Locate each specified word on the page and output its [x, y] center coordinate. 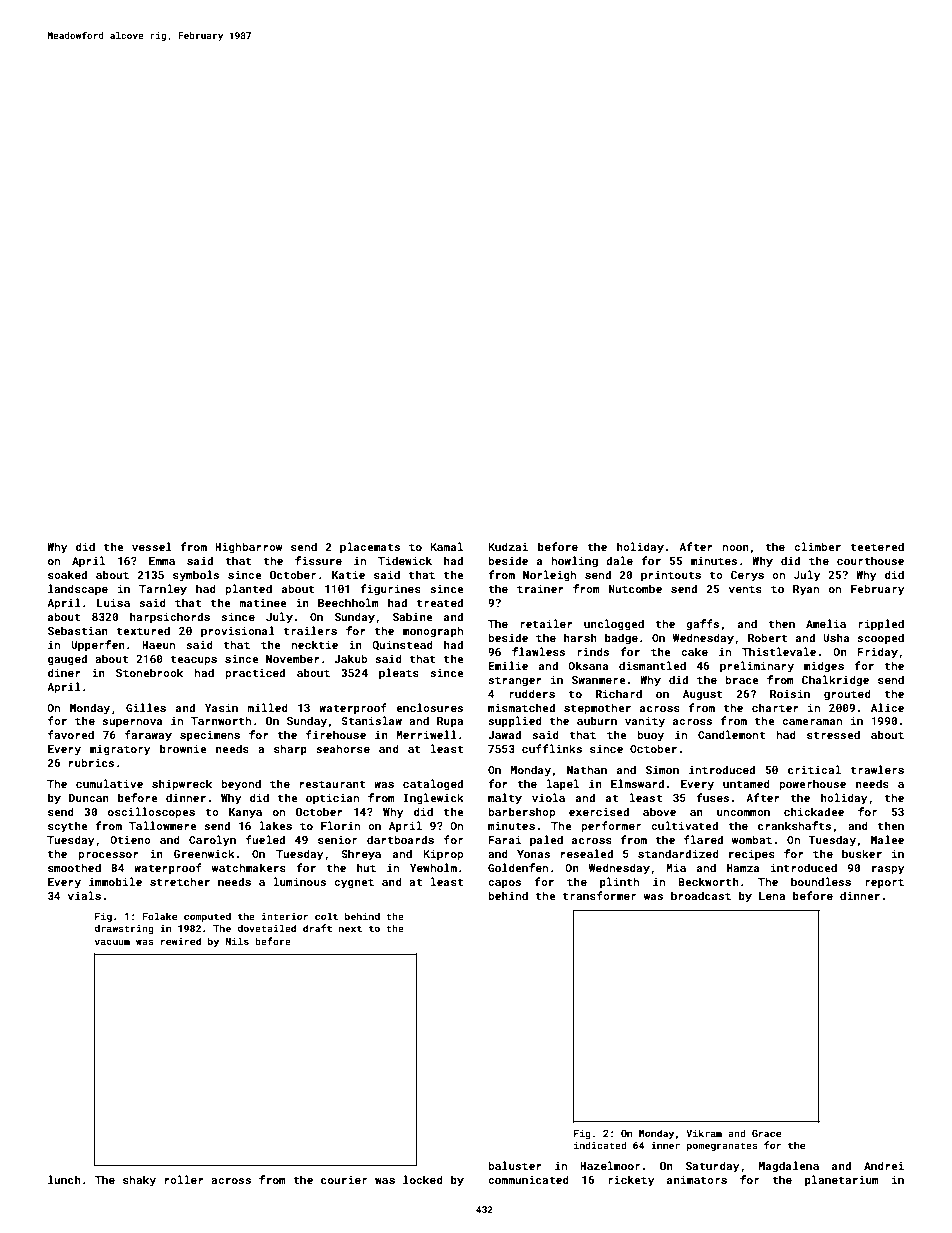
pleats [399, 674]
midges [824, 667]
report [884, 883]
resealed [587, 853]
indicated [600, 1145]
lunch [64, 1179]
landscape [78, 590]
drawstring [124, 929]
